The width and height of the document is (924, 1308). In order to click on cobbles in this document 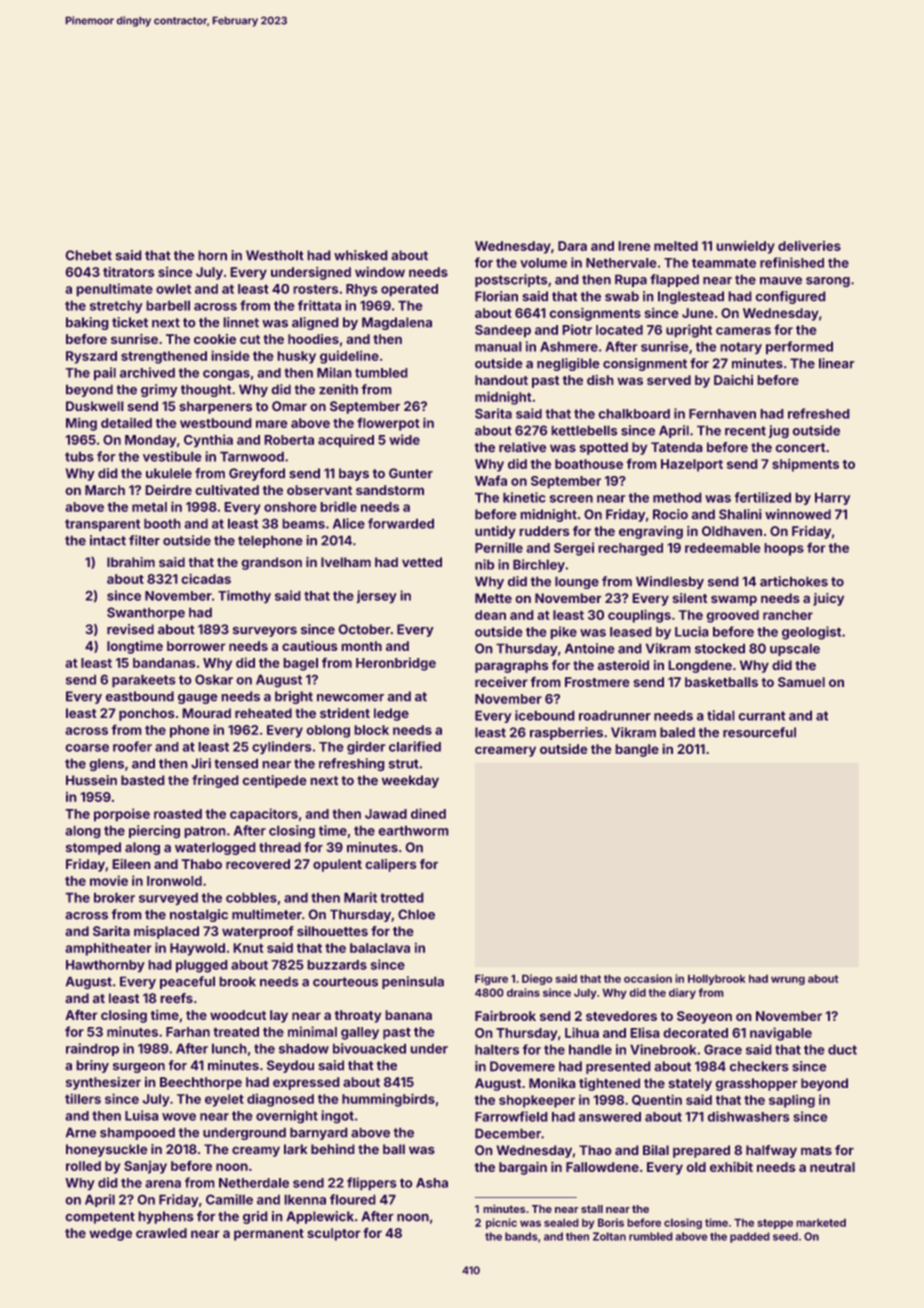, I will do `click(251, 897)`.
